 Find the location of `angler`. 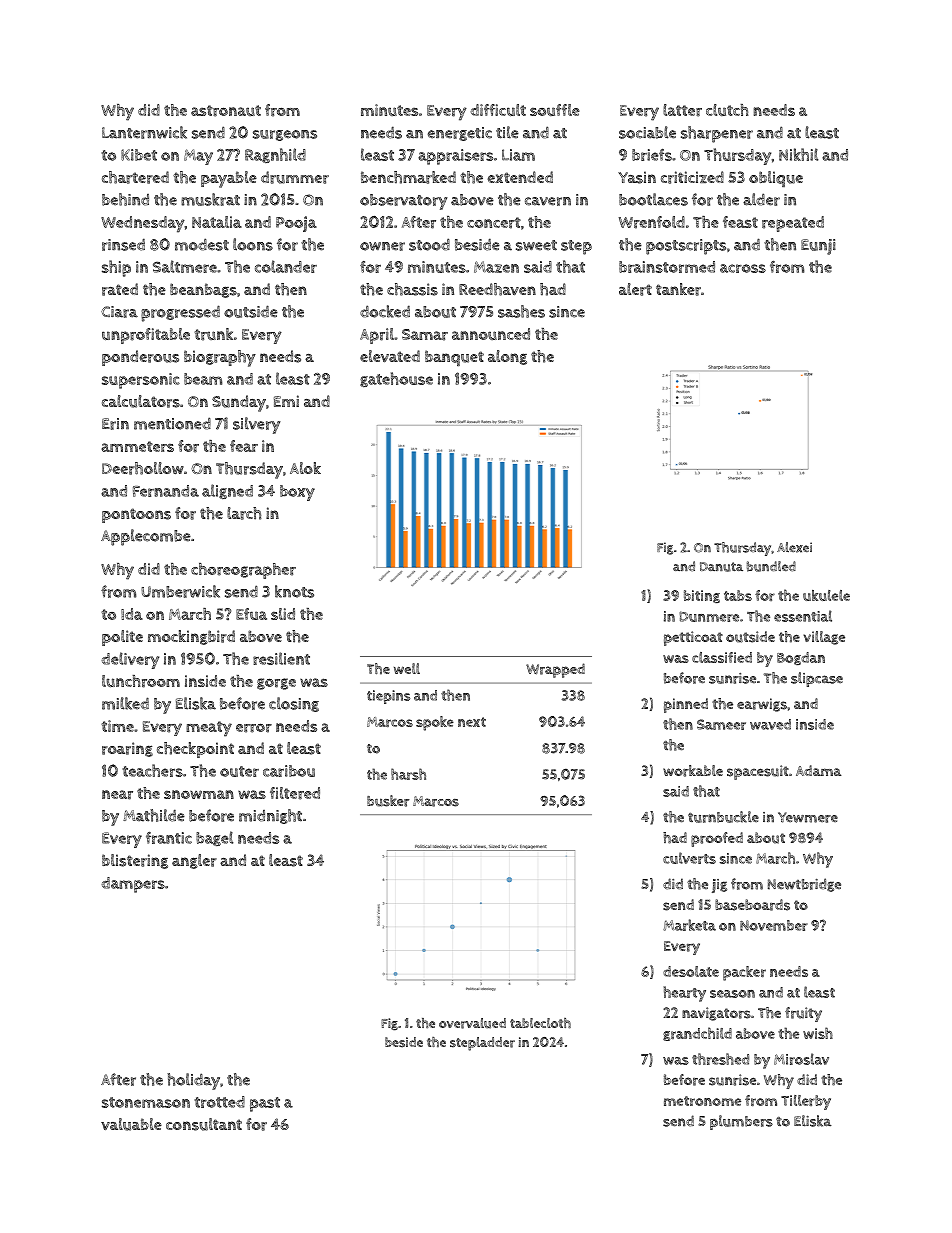

angler is located at coordinates (194, 861).
